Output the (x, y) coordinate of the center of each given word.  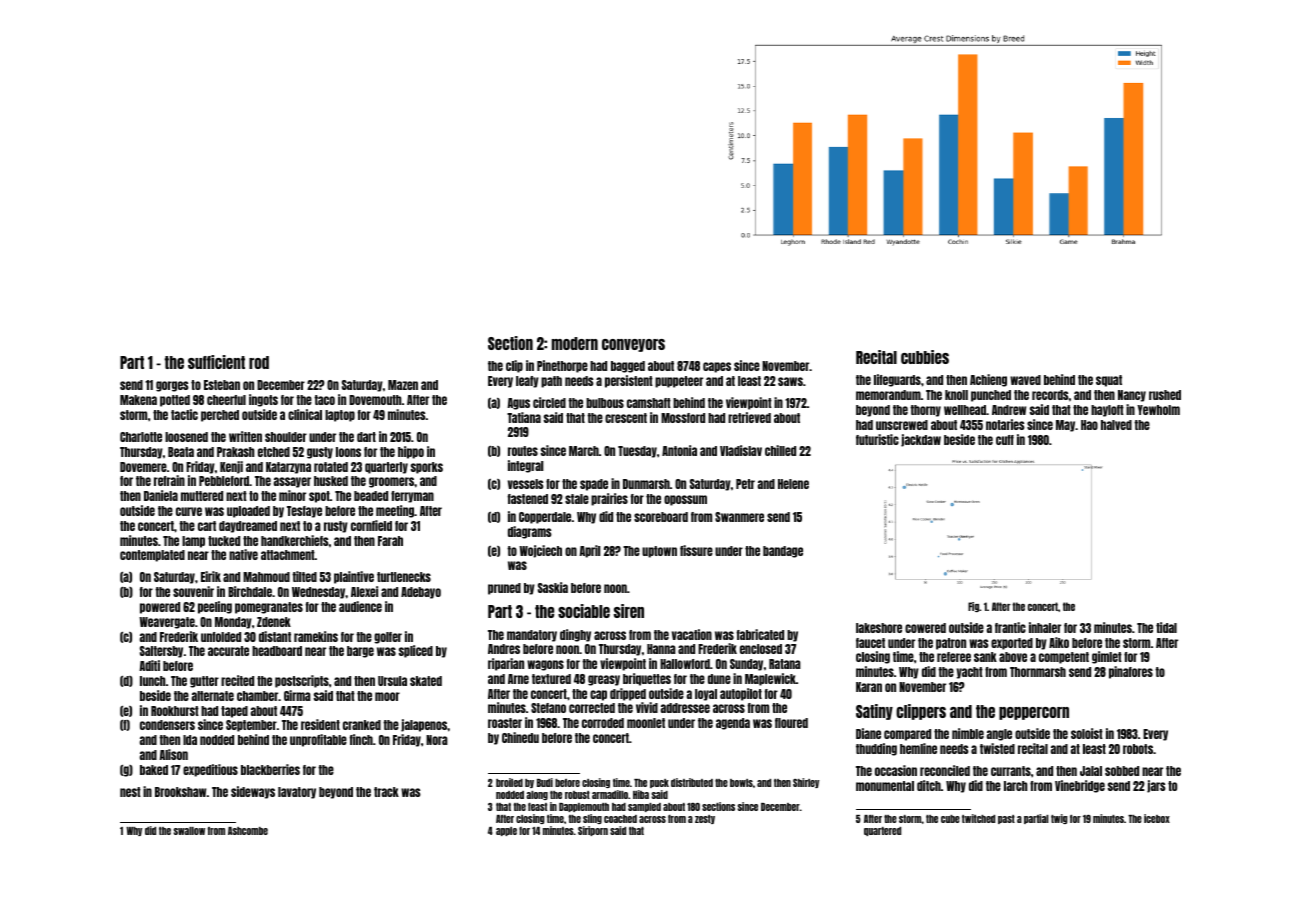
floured (791, 723)
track (386, 792)
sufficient (216, 362)
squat (1109, 381)
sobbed (1122, 771)
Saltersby (161, 652)
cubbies (925, 357)
